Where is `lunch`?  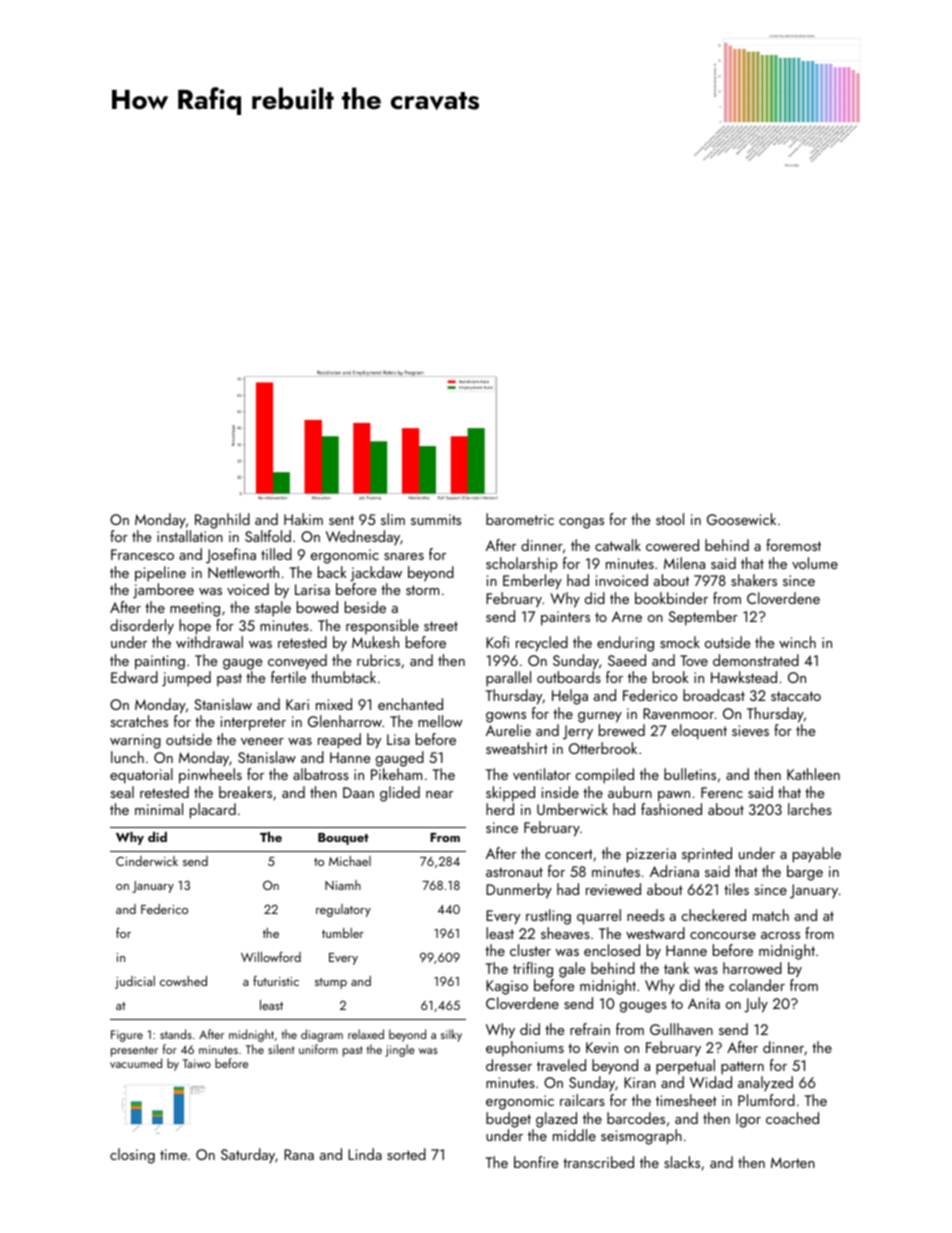
lunch is located at coordinates (127, 757).
